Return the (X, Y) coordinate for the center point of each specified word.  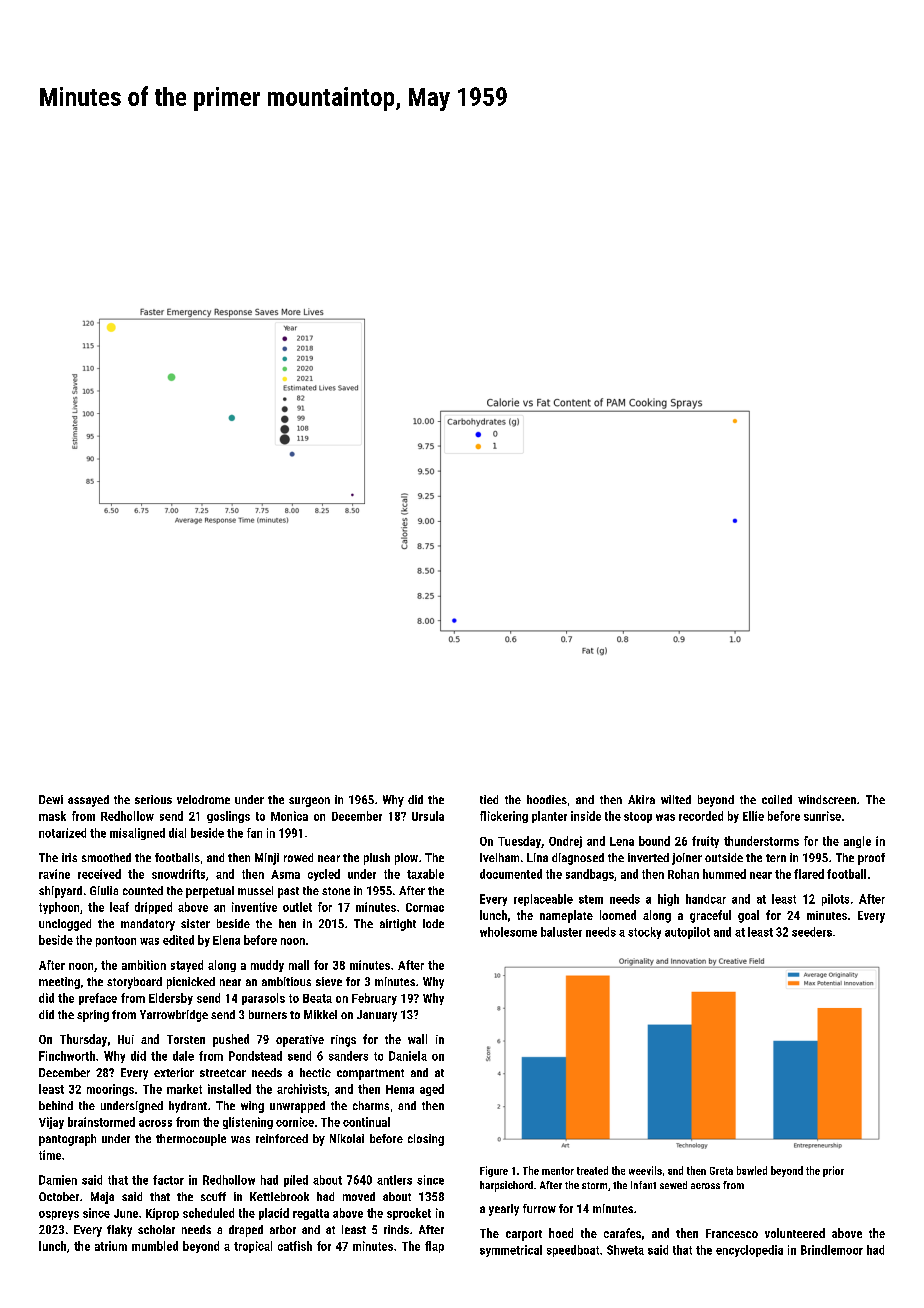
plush (377, 859)
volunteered (795, 1233)
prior (833, 1171)
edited (178, 940)
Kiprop (162, 1214)
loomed (618, 915)
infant (643, 1185)
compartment (370, 1074)
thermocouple (191, 1140)
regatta (311, 1214)
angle (857, 842)
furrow (539, 1208)
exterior (174, 1072)
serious (153, 799)
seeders (812, 932)
